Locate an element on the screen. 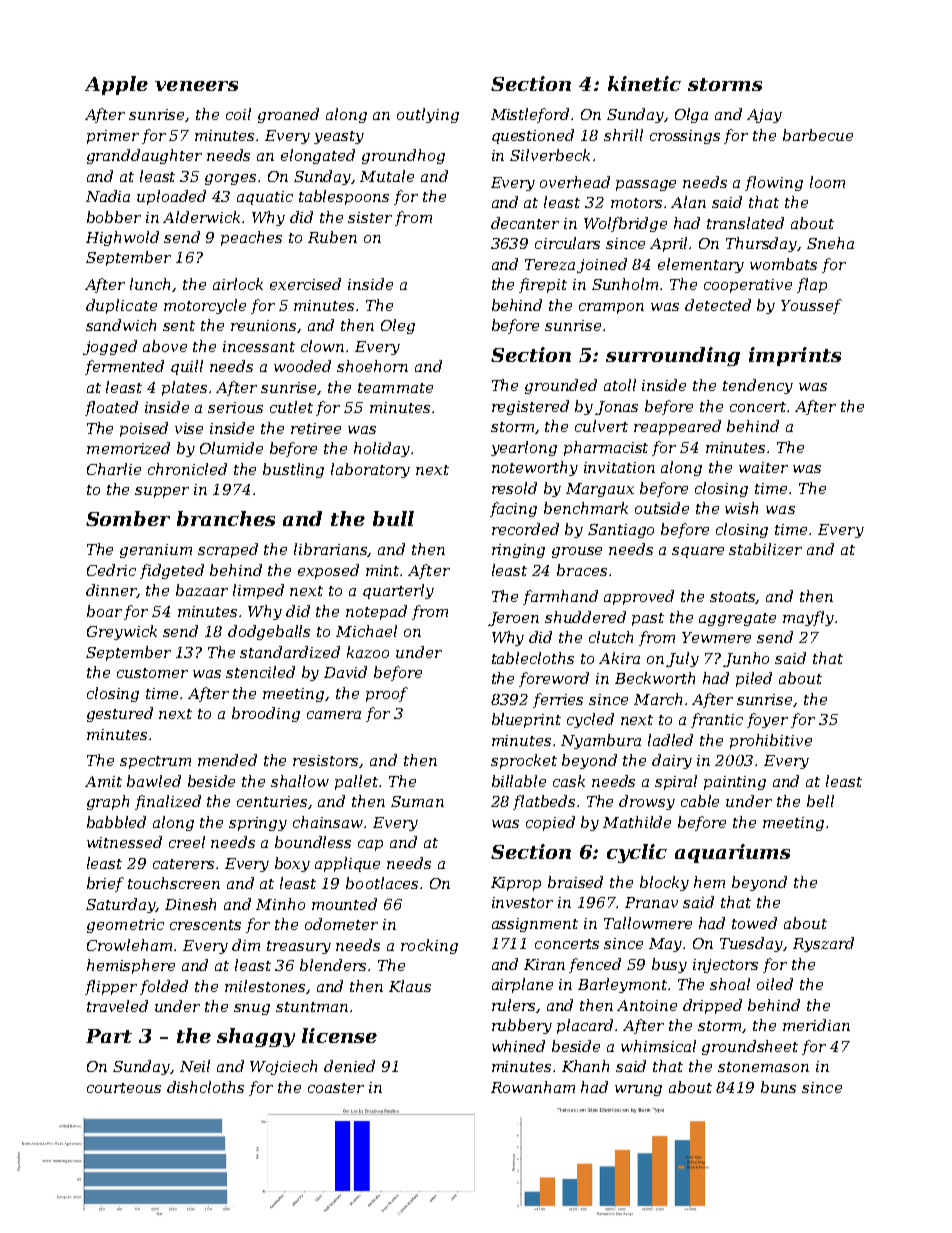 The width and height of the screenshot is (952, 1233). Beckworth is located at coordinates (655, 678).
